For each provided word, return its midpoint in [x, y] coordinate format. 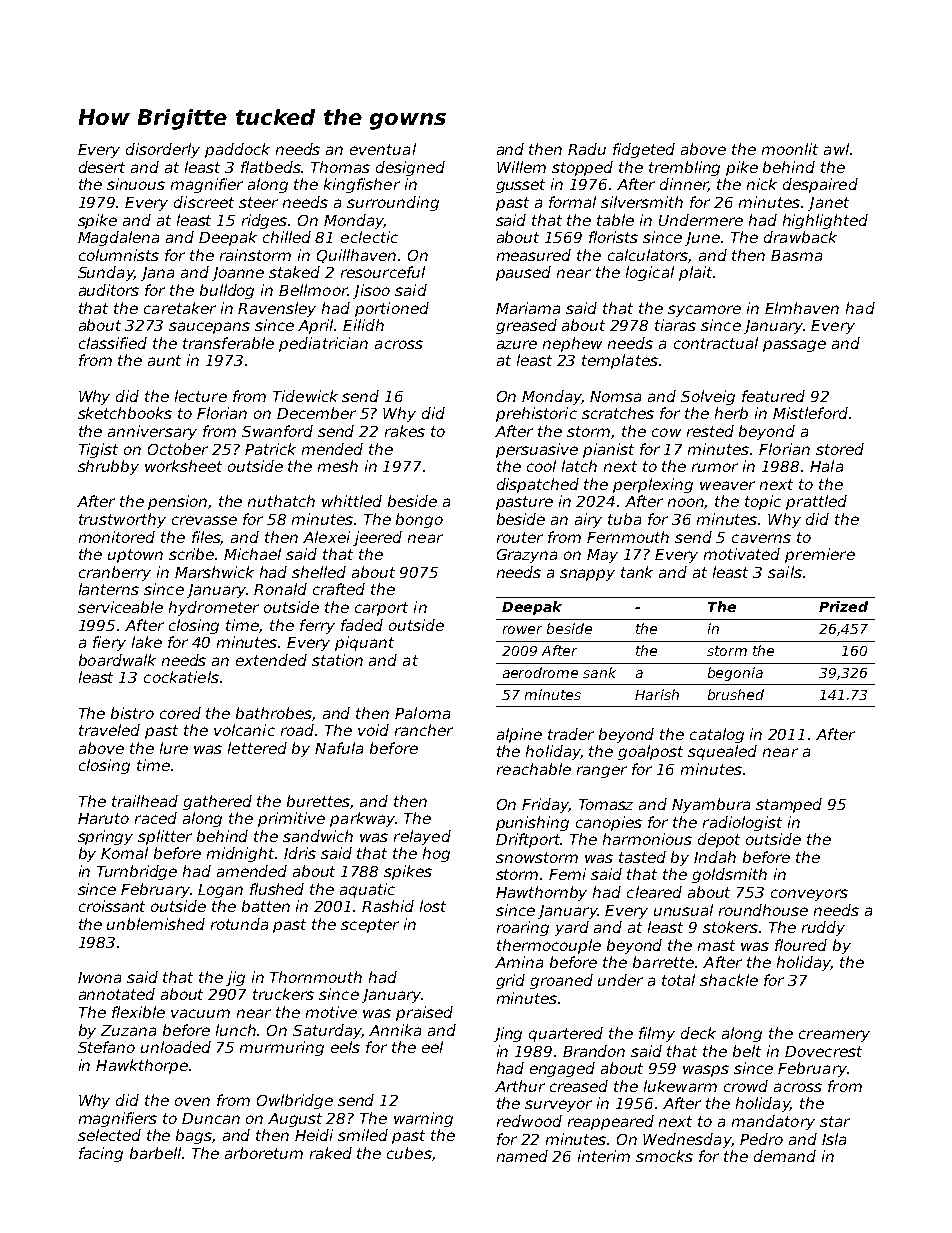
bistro [132, 713]
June [702, 239]
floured [801, 945]
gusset [520, 186]
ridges [264, 221]
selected [109, 1135]
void [373, 730]
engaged [562, 1069]
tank [637, 572]
